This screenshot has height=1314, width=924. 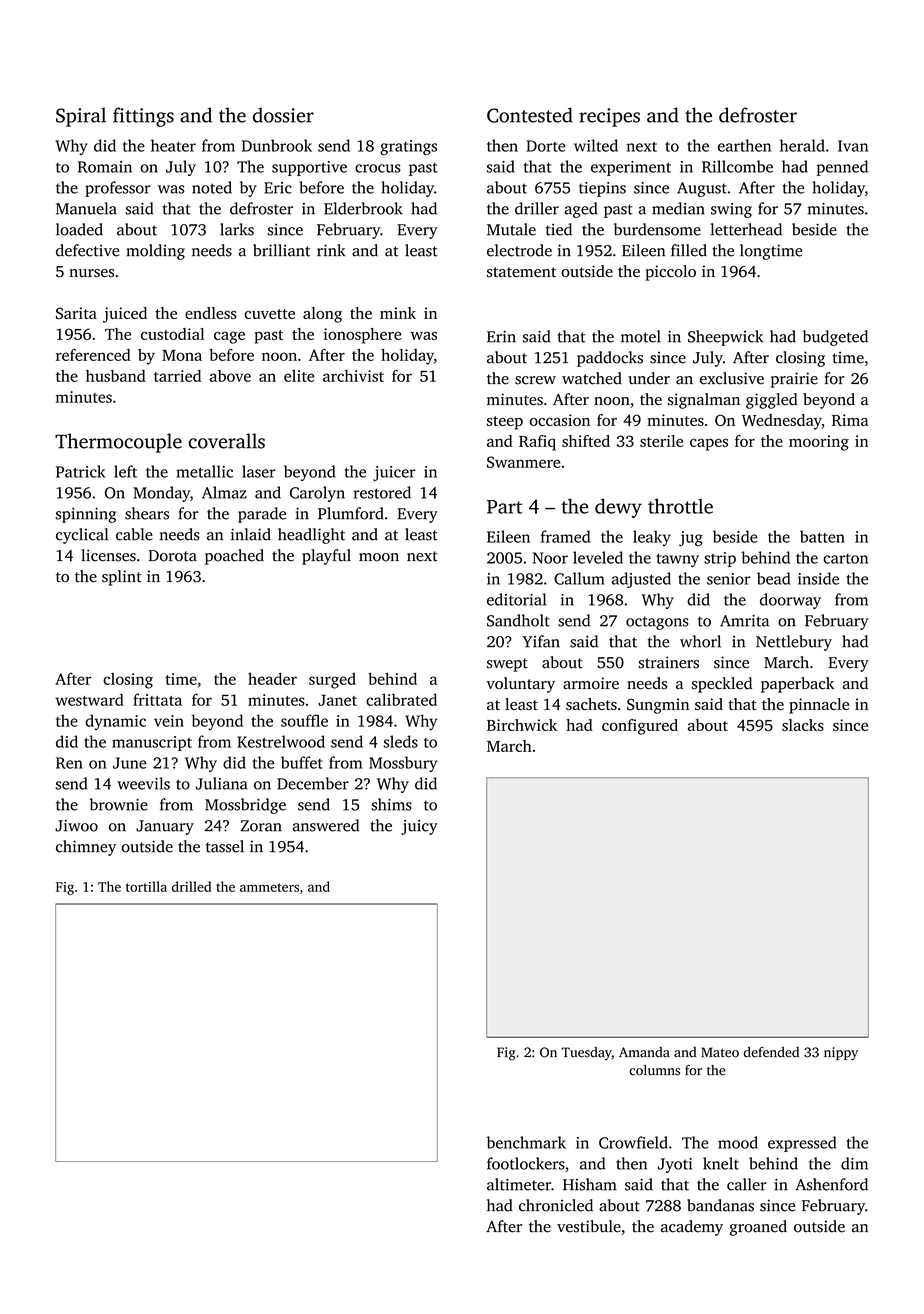 What do you see at coordinates (845, 559) in the screenshot?
I see `carton` at bounding box center [845, 559].
